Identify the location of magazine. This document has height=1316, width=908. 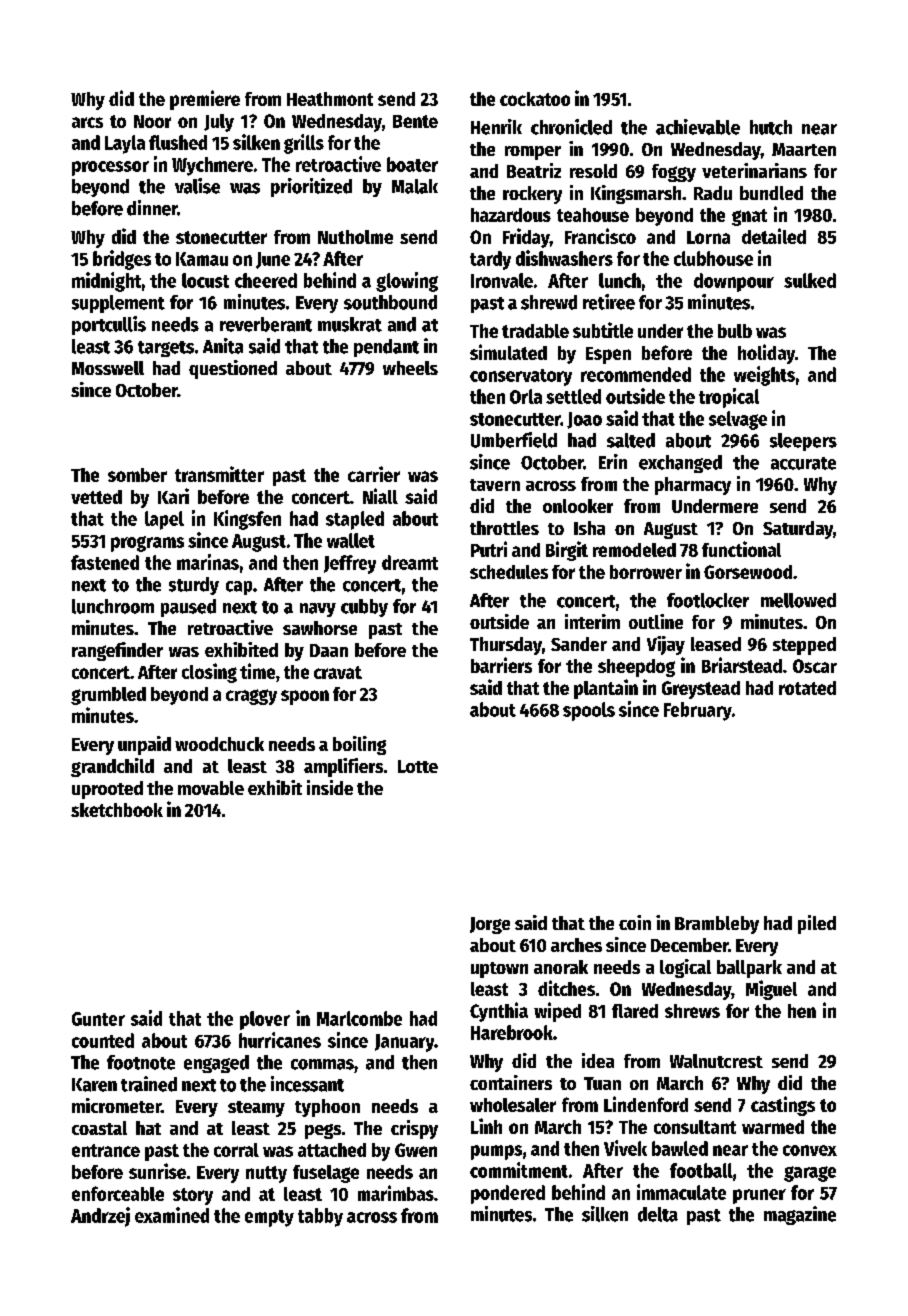
(800, 1215).
